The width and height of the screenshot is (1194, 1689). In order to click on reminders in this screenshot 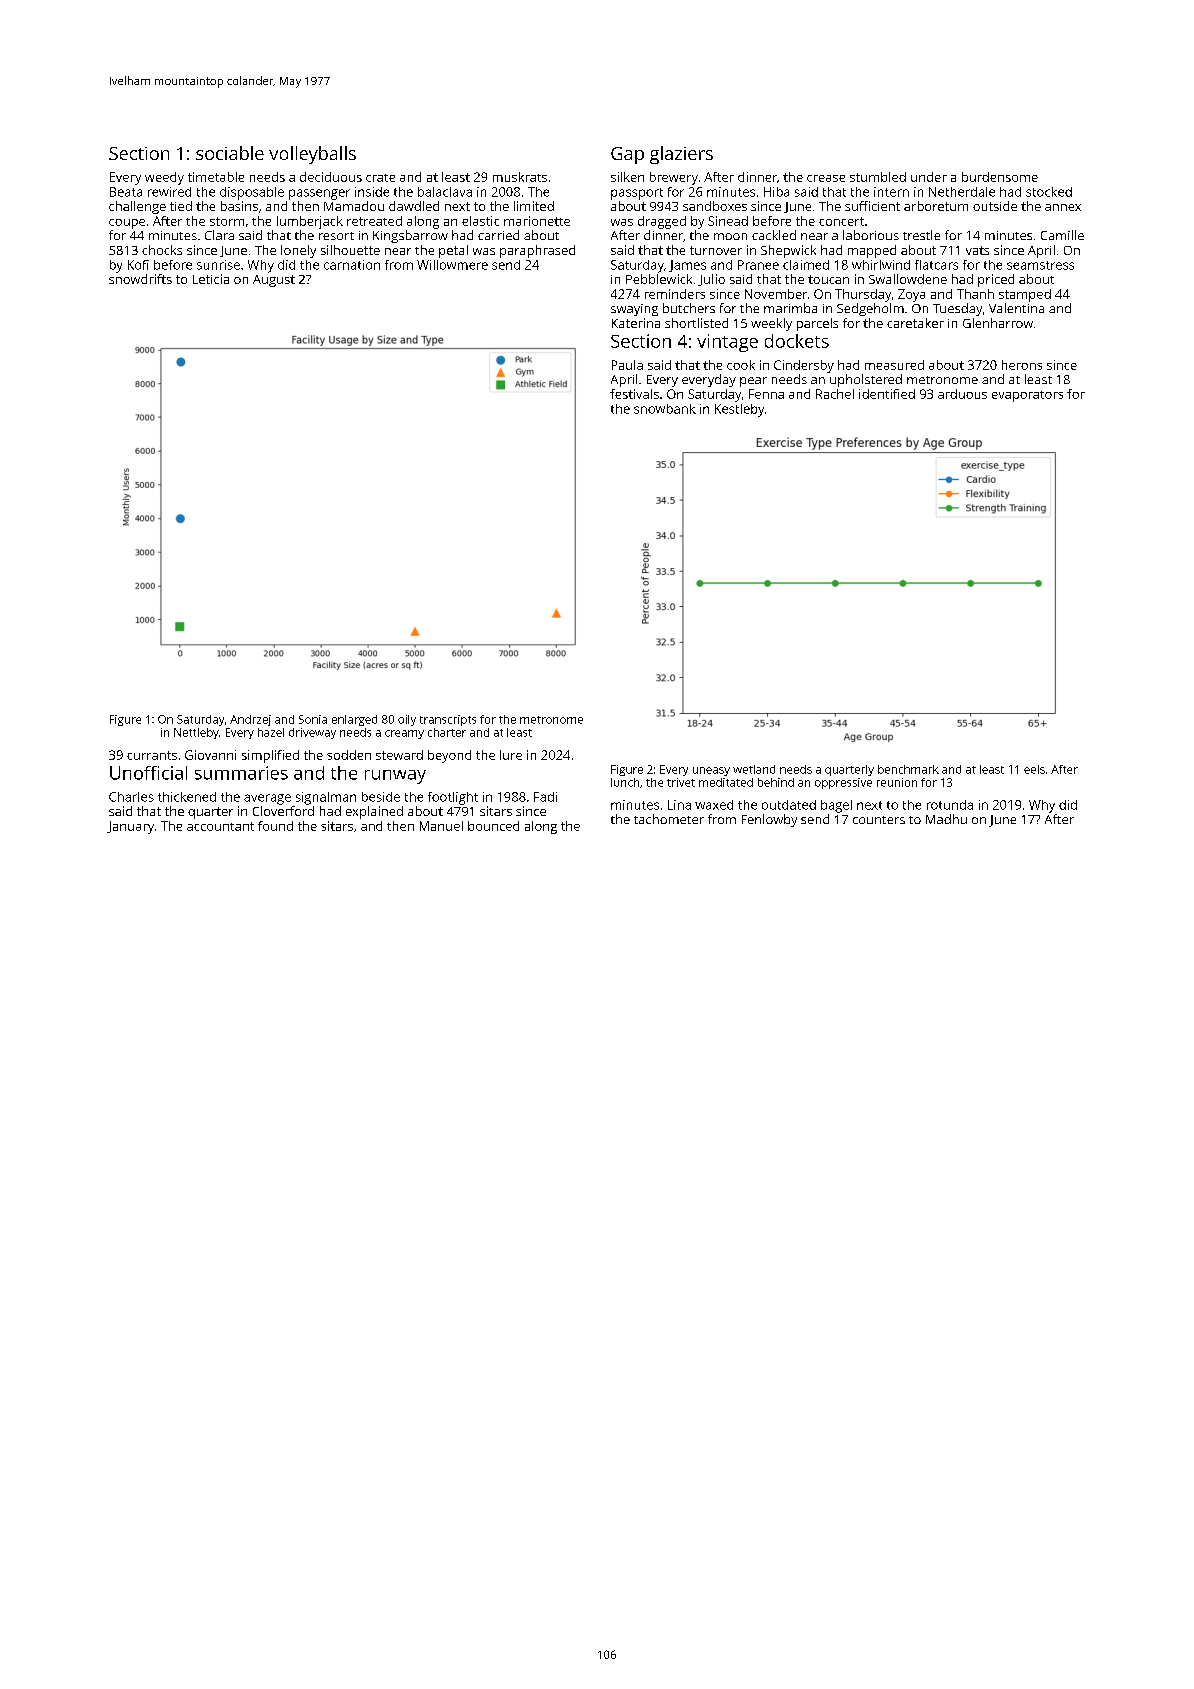, I will do `click(675, 294)`.
